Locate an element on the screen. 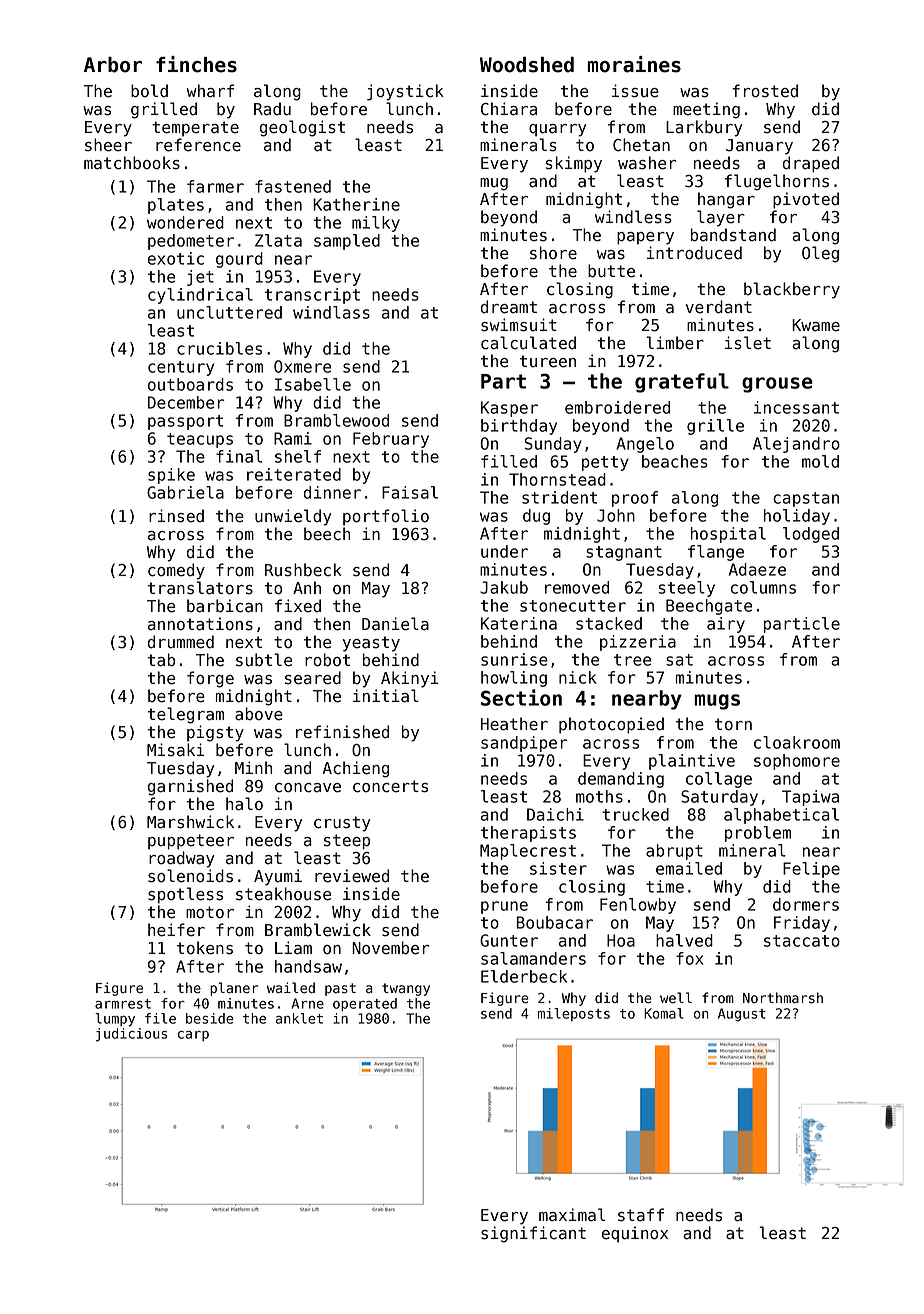 The width and height of the screenshot is (924, 1314). spike is located at coordinates (171, 476).
